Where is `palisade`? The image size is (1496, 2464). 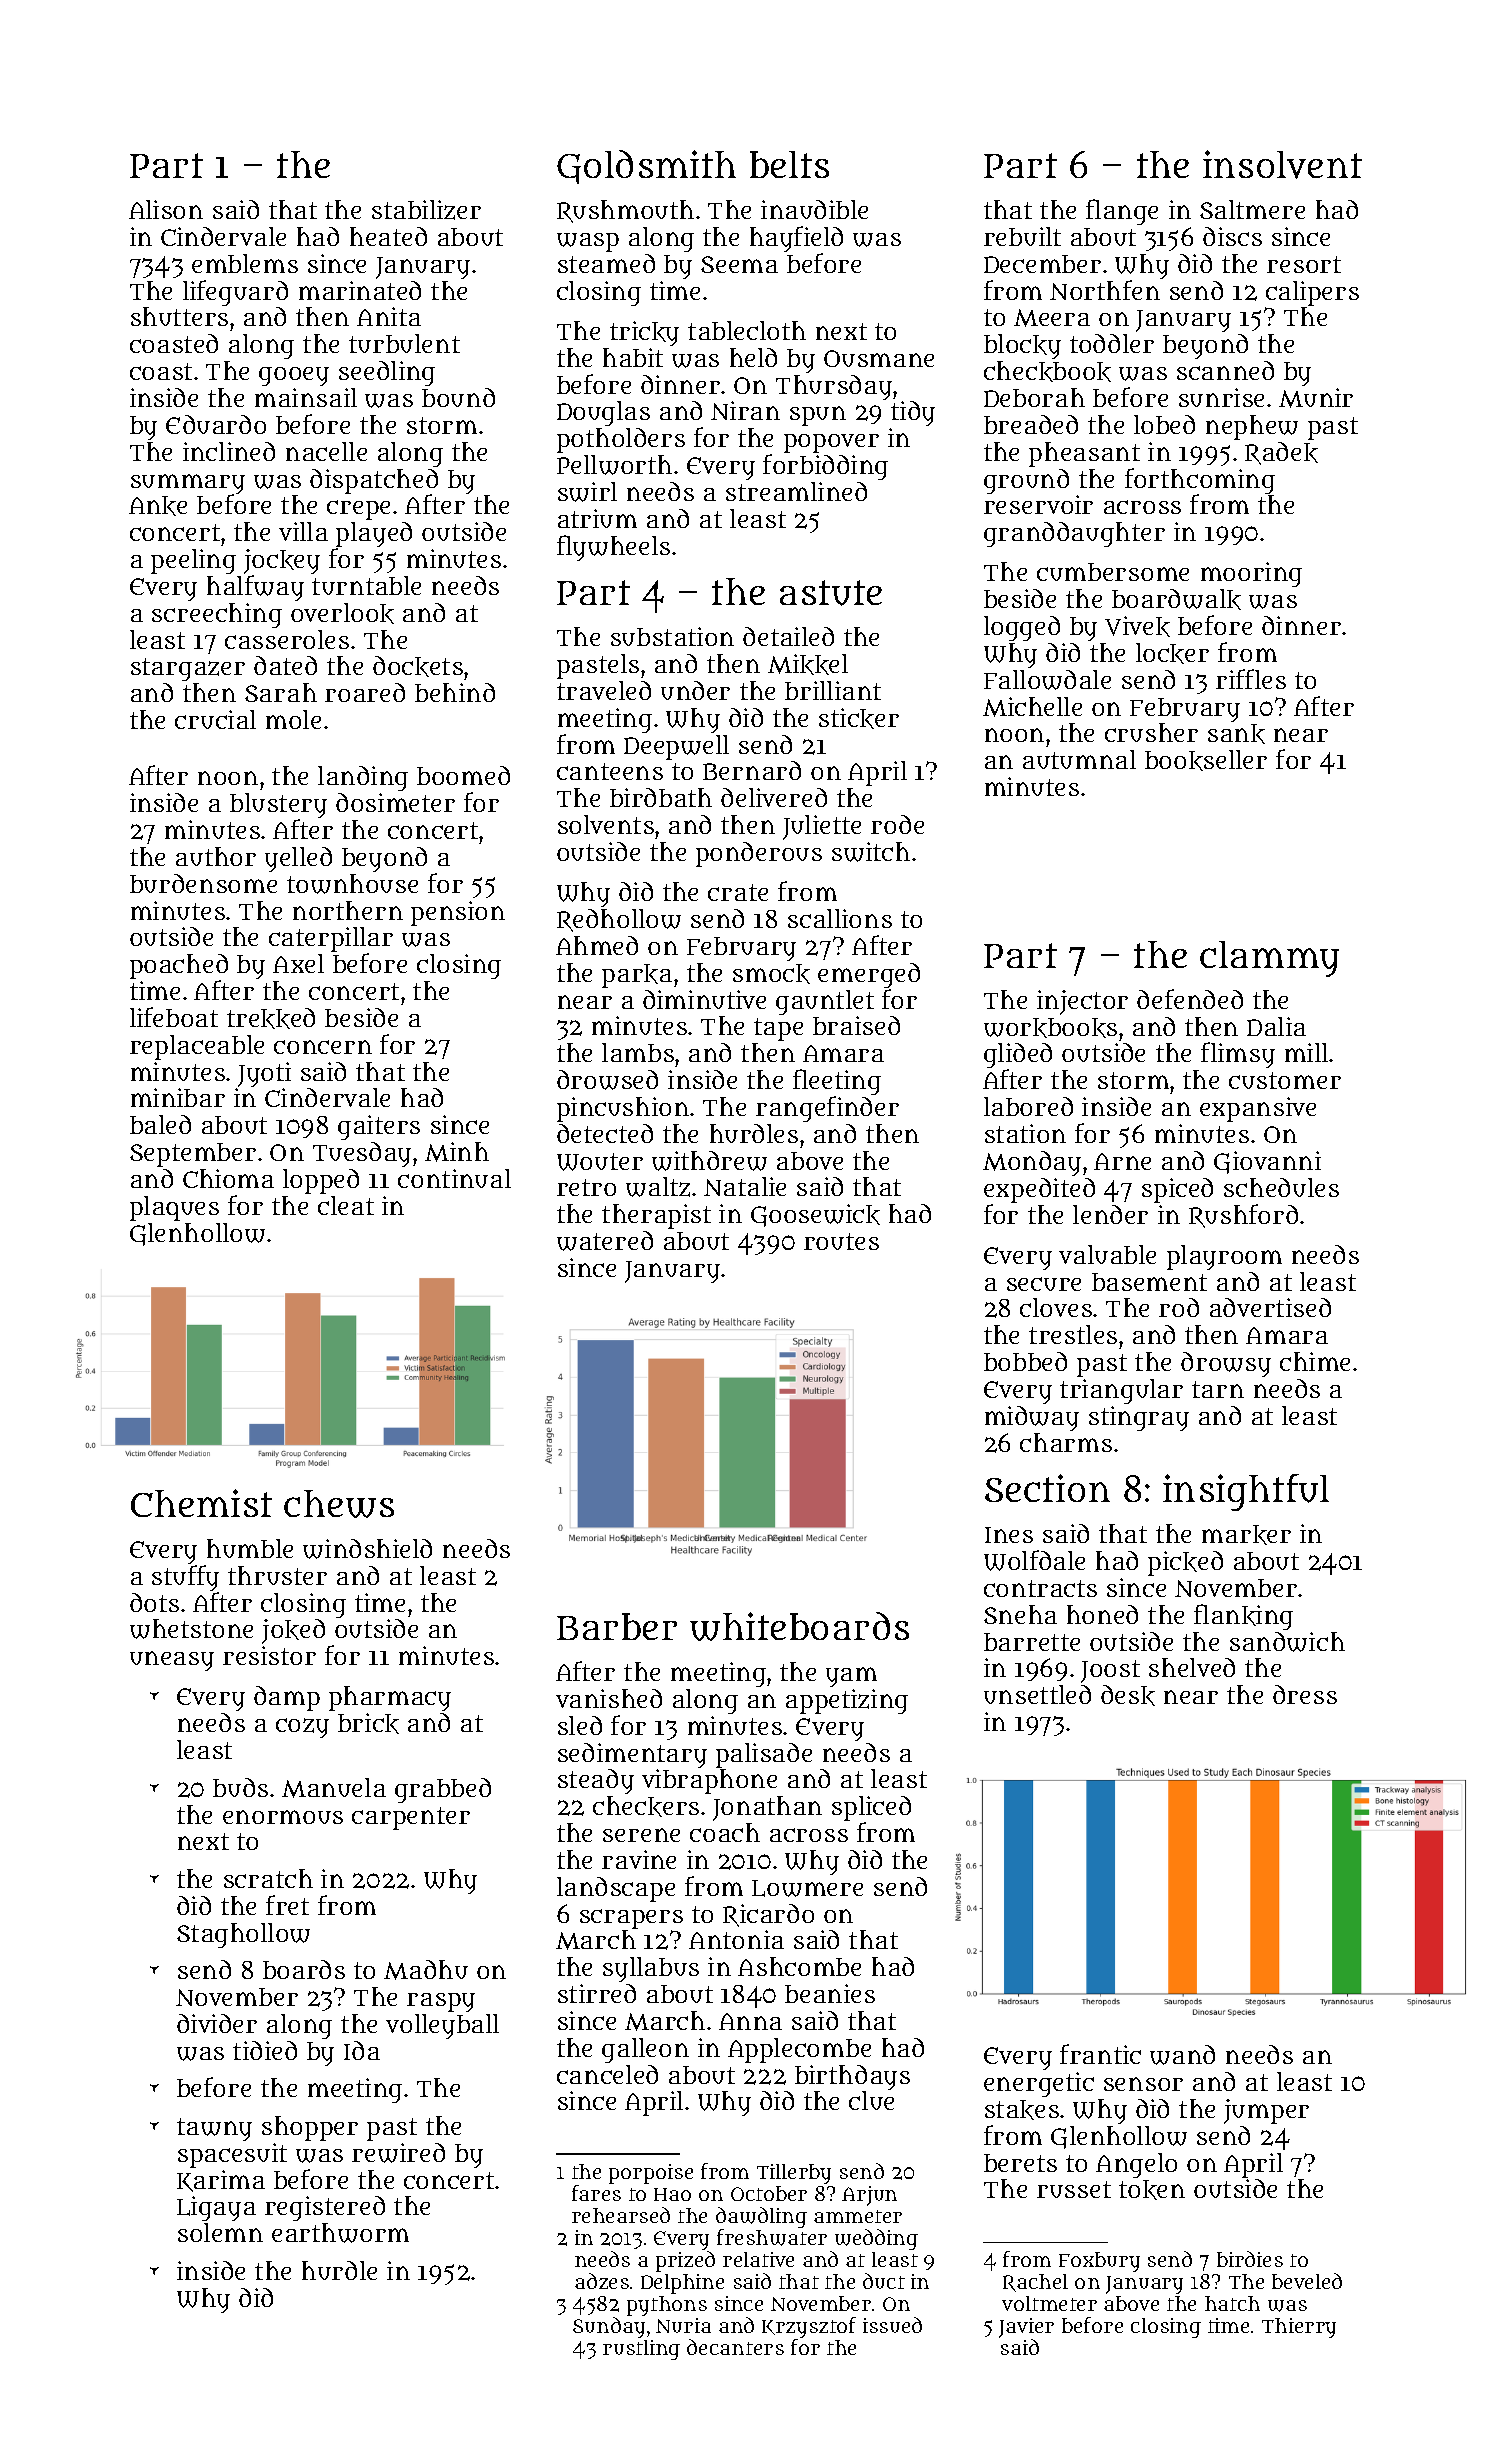 palisade is located at coordinates (764, 1755).
